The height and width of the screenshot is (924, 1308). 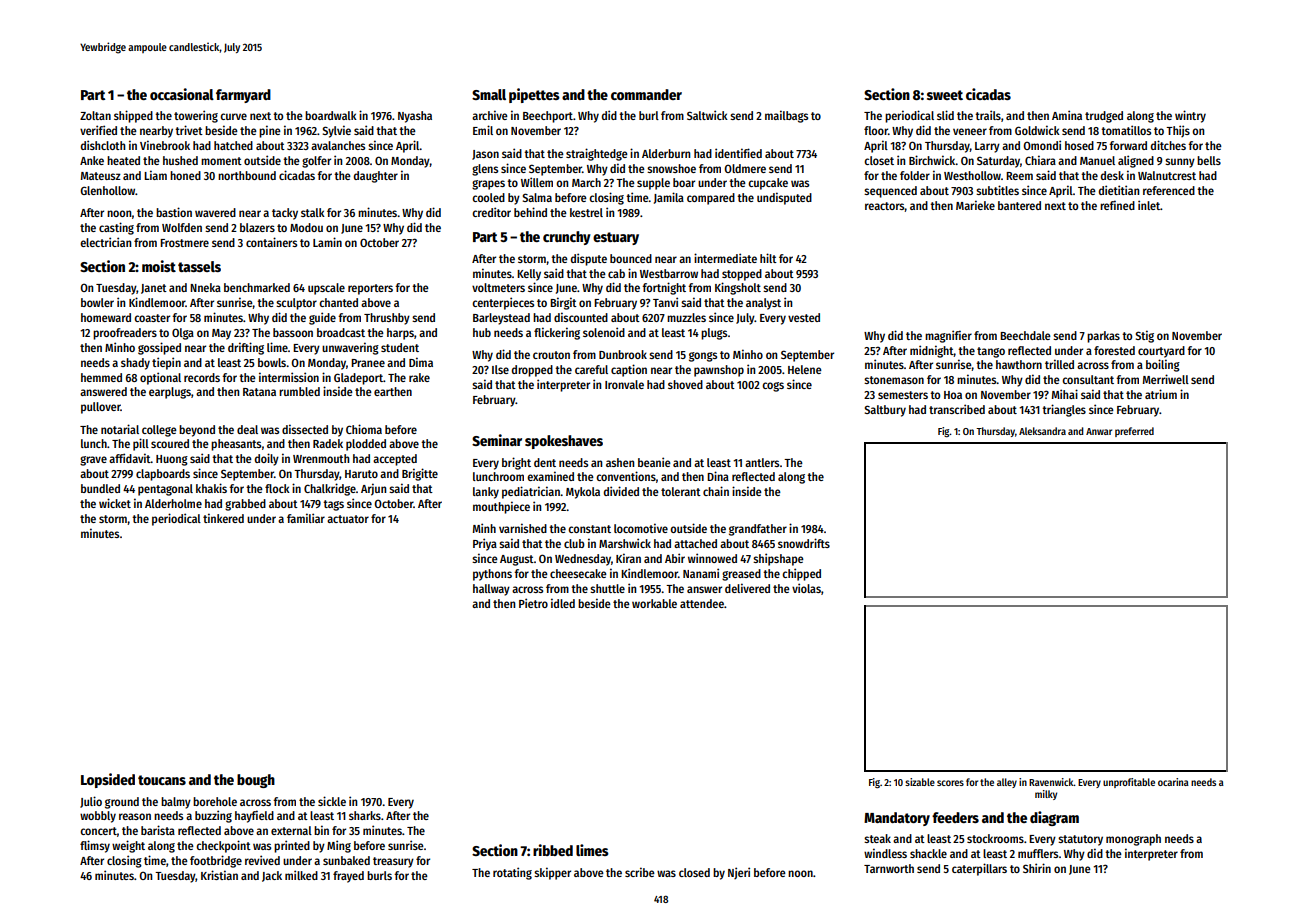 What do you see at coordinates (806, 588) in the screenshot?
I see `violas` at bounding box center [806, 588].
